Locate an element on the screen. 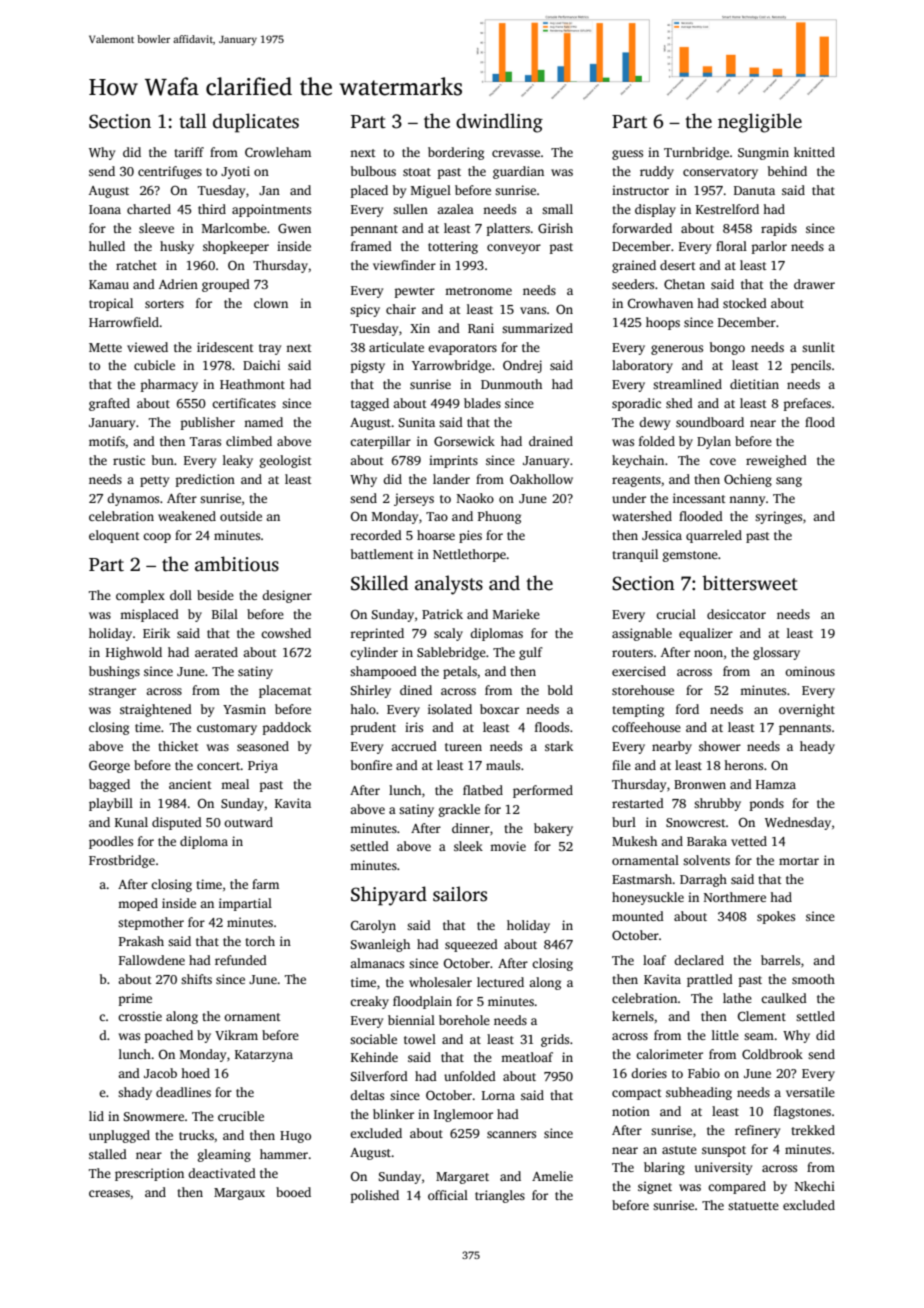  Yarrowbridge is located at coordinates (451, 366).
